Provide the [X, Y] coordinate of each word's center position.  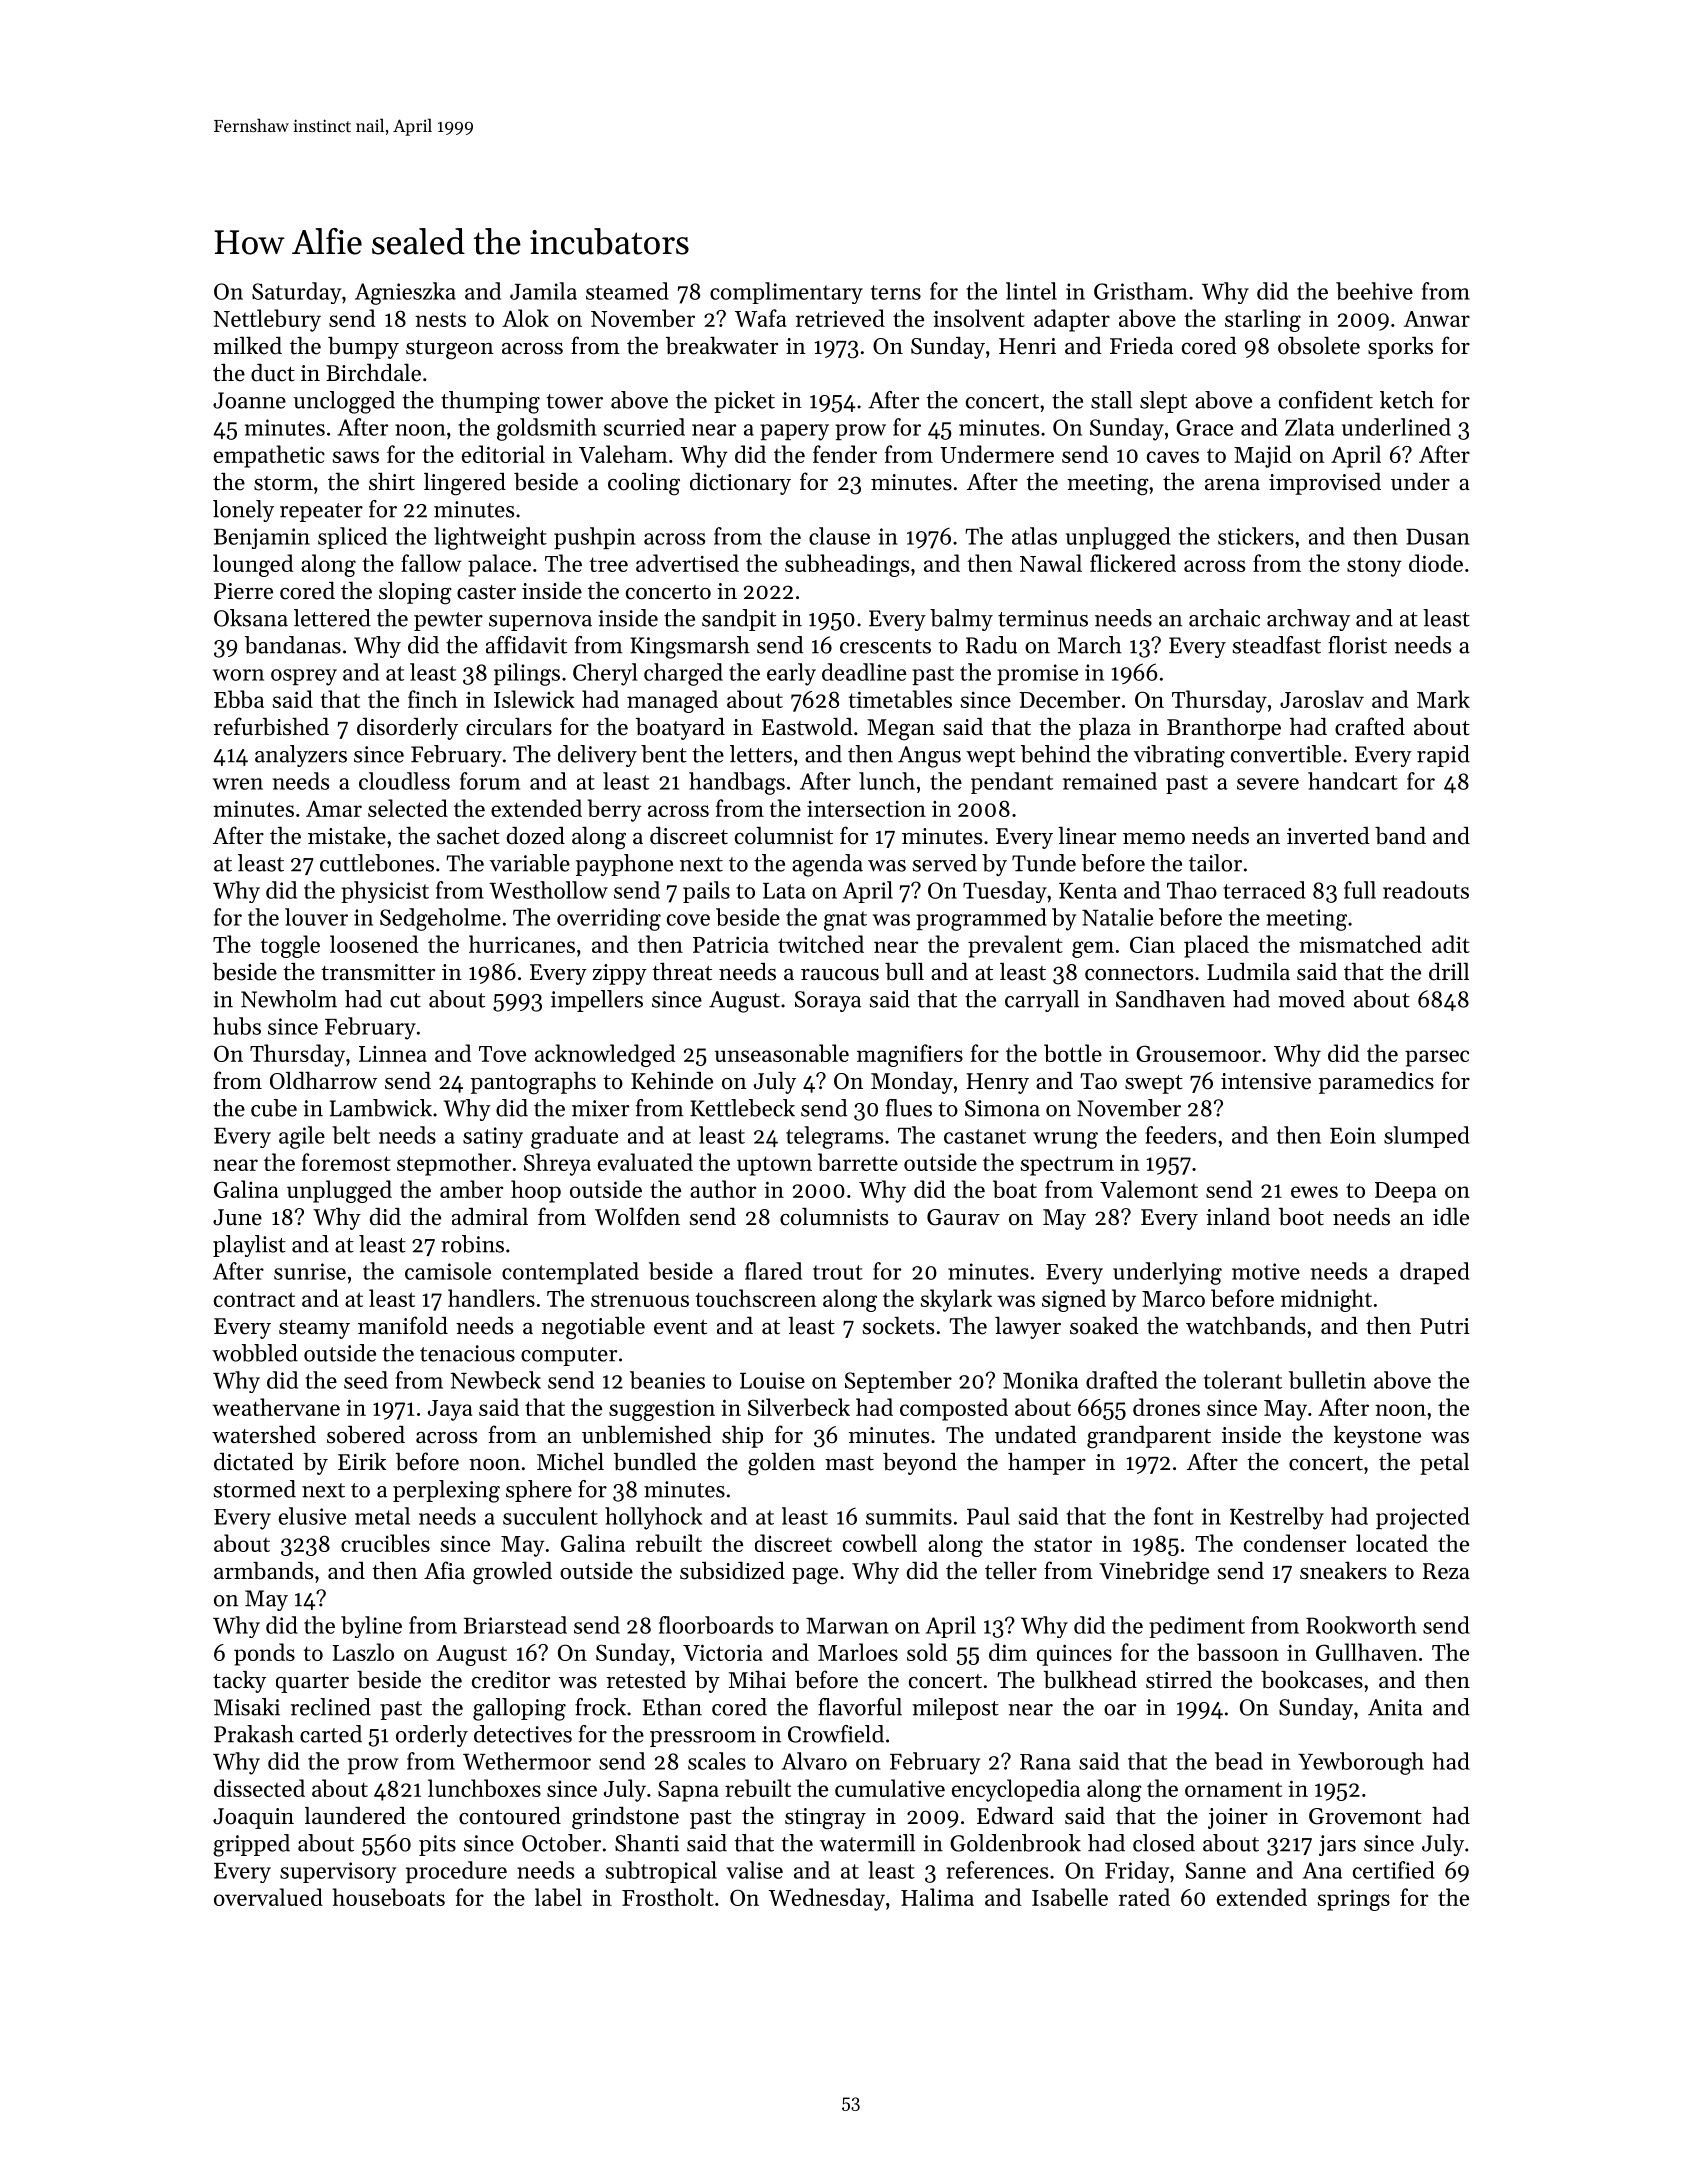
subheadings [847, 565]
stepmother [454, 1164]
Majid [1263, 456]
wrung [1065, 1140]
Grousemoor [1198, 1053]
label [558, 1897]
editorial [503, 454]
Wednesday [827, 1899]
